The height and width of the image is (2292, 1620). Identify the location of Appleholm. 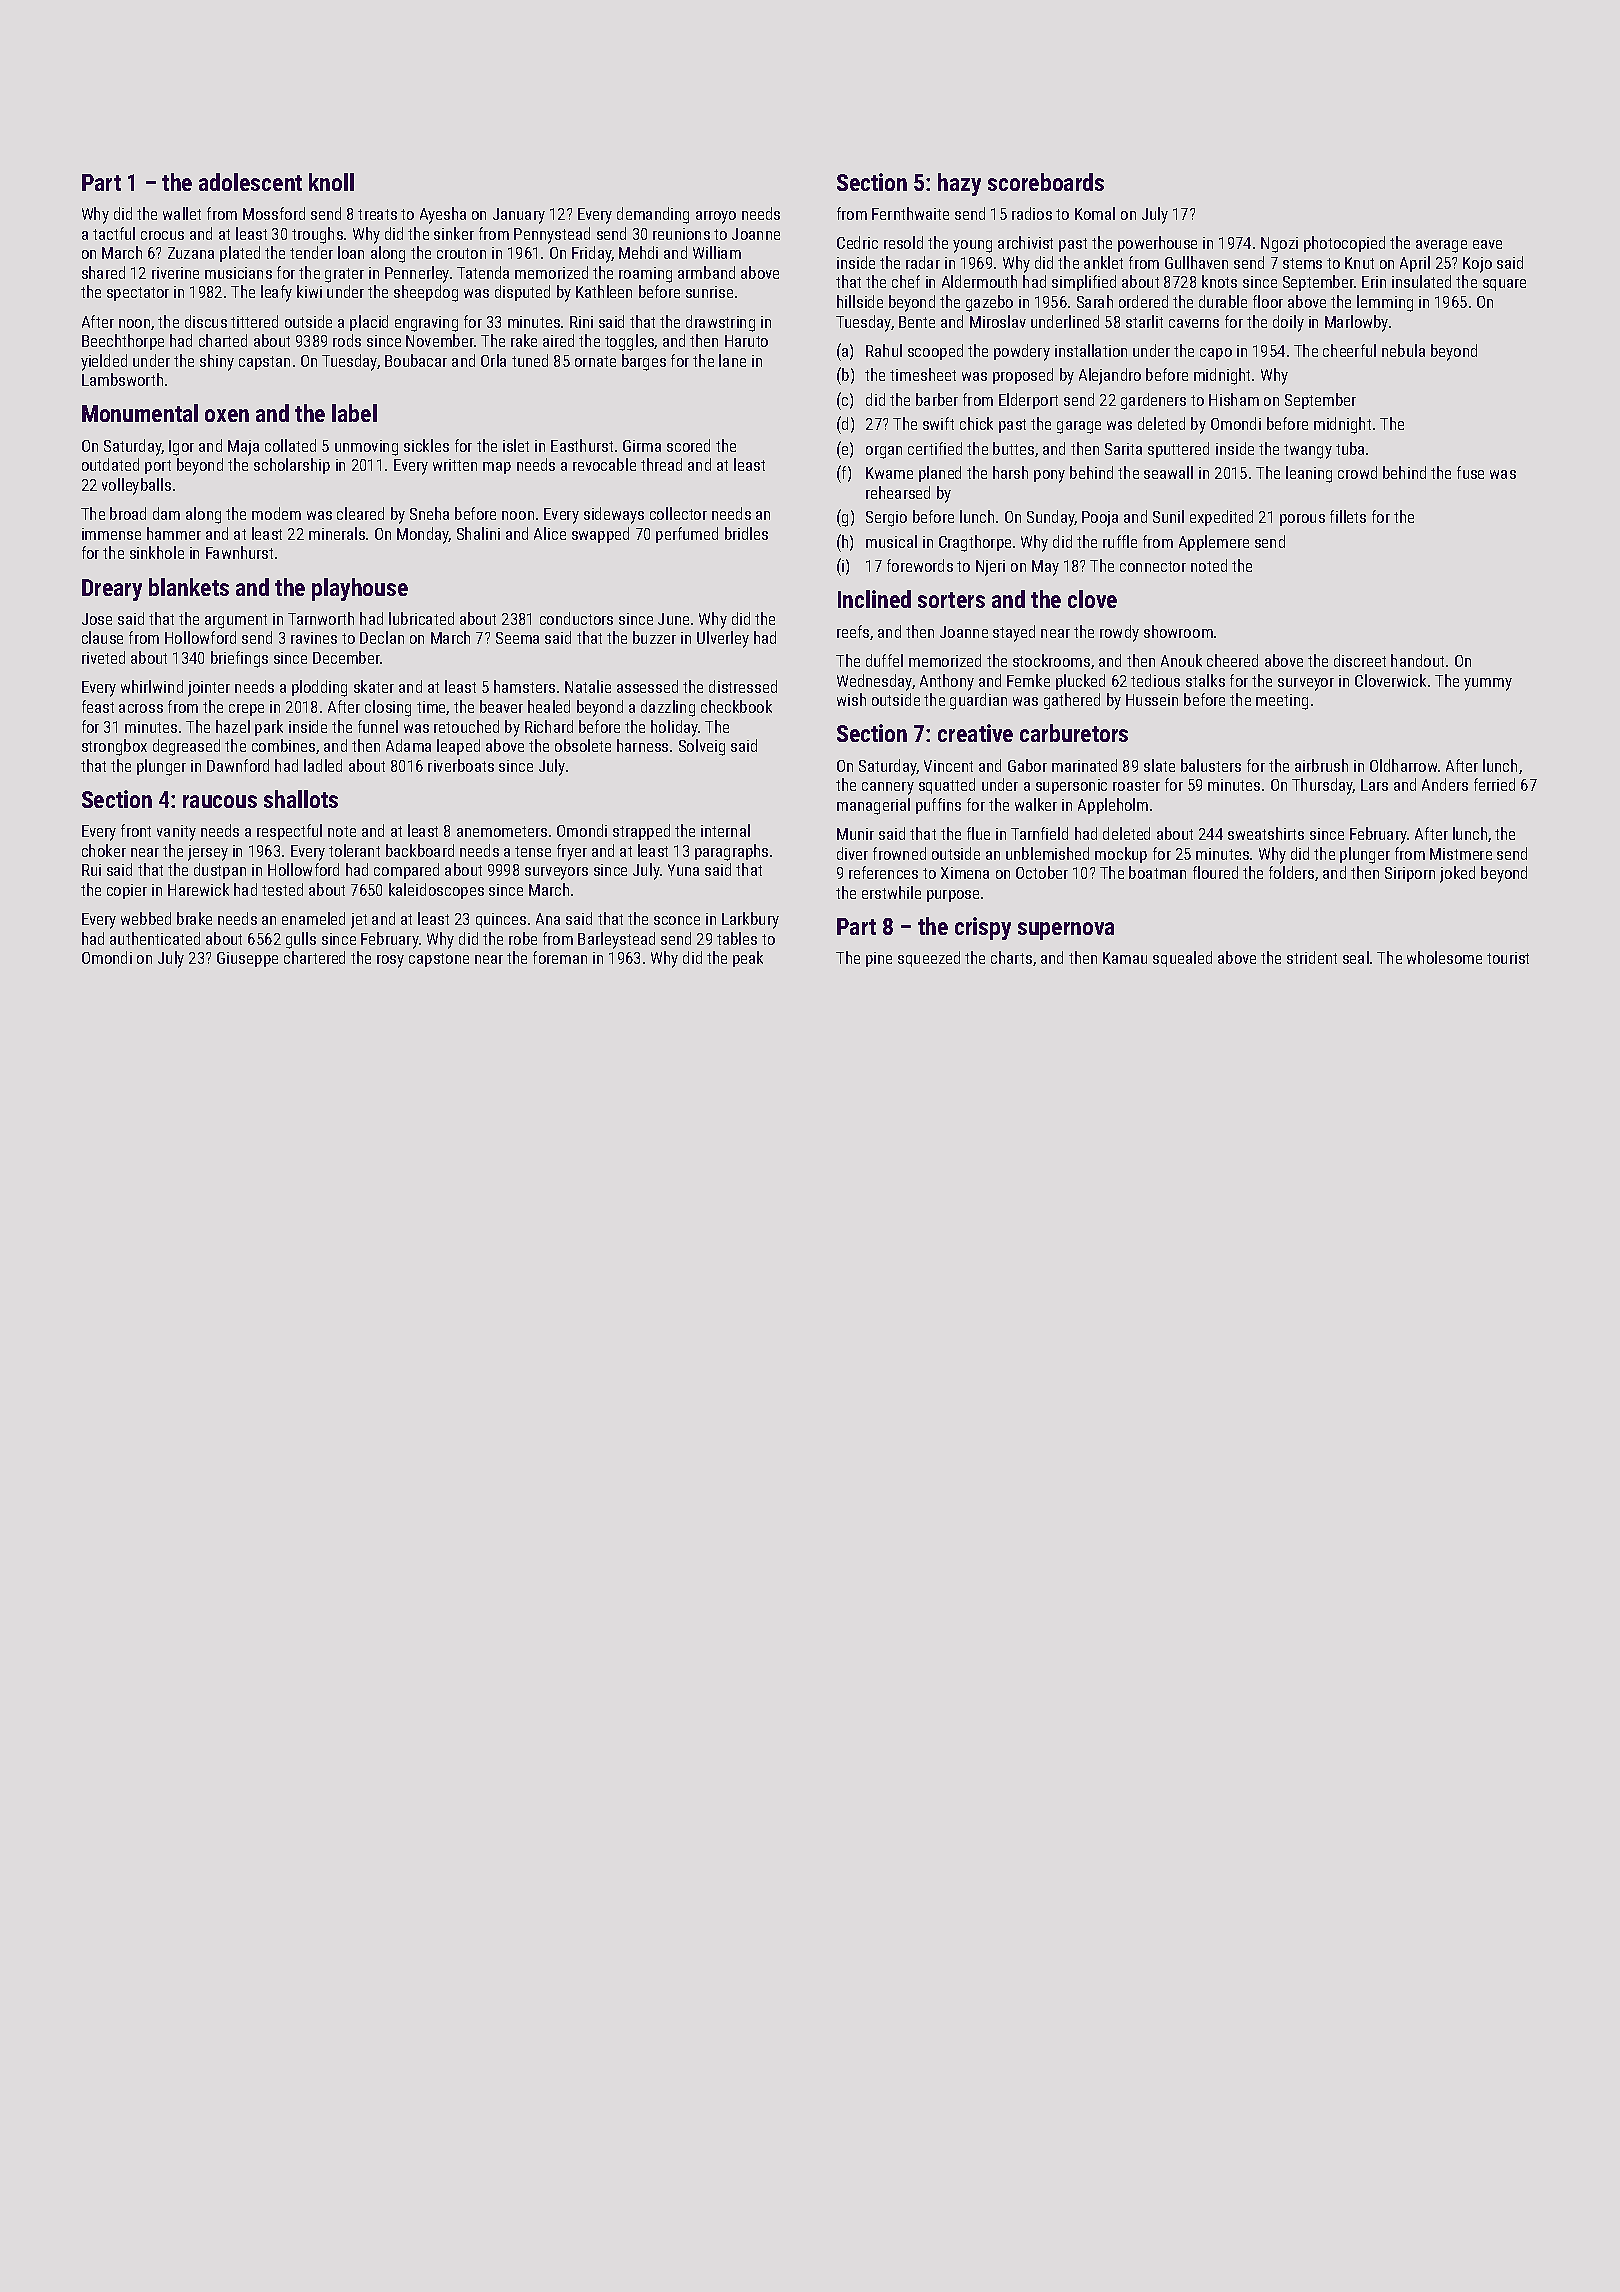
(1113, 806).
